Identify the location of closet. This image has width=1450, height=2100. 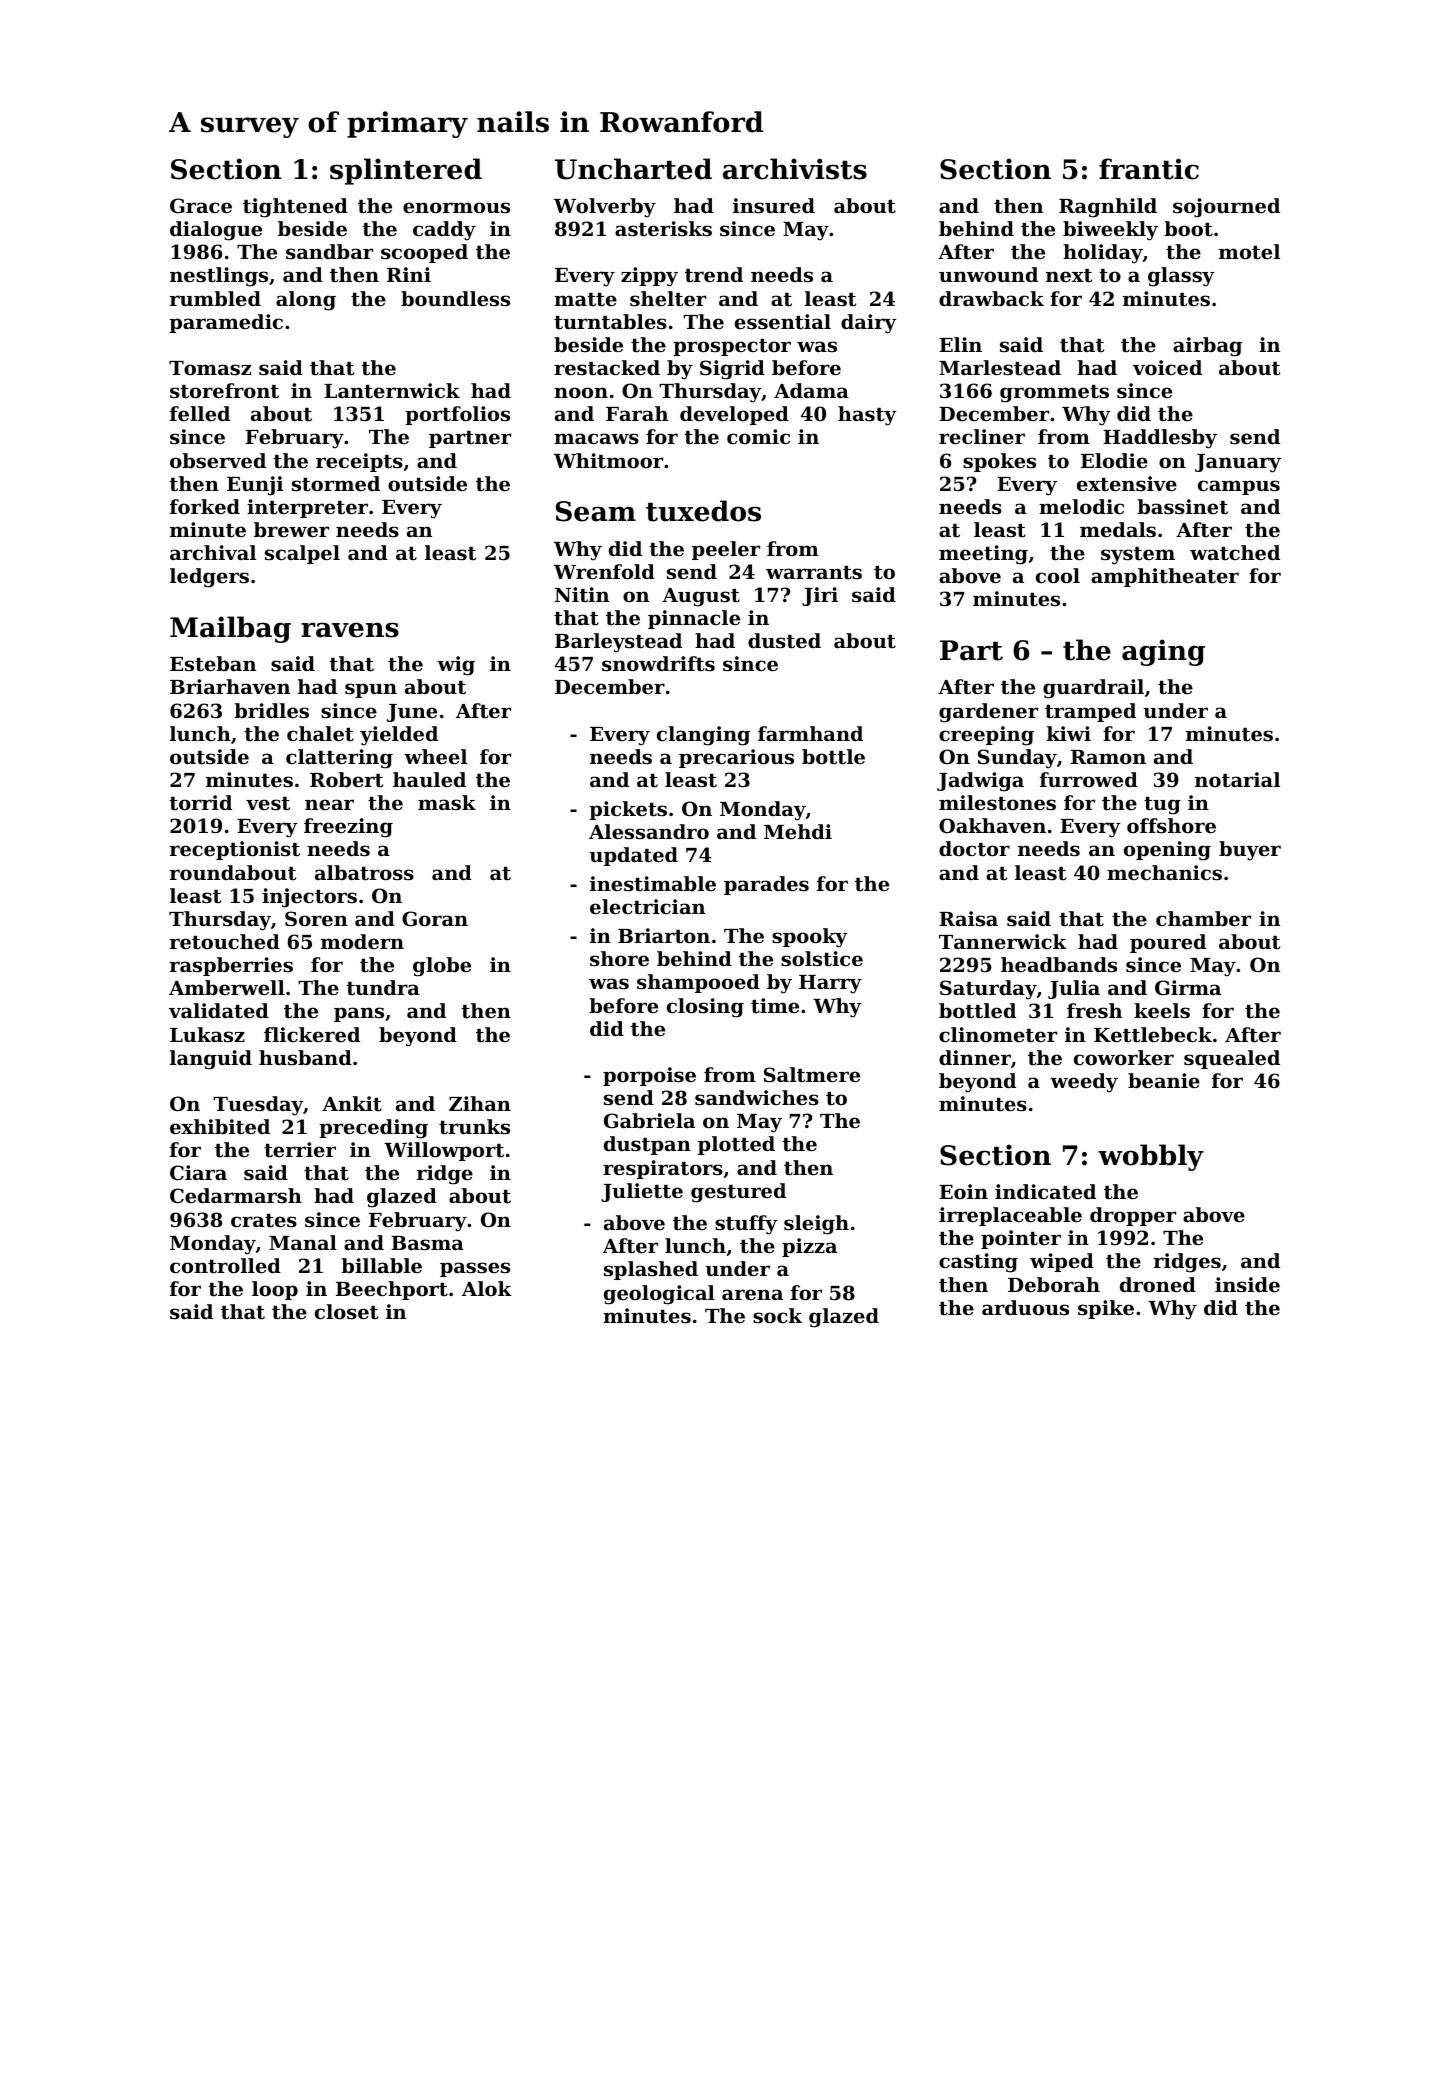
(346, 1312).
